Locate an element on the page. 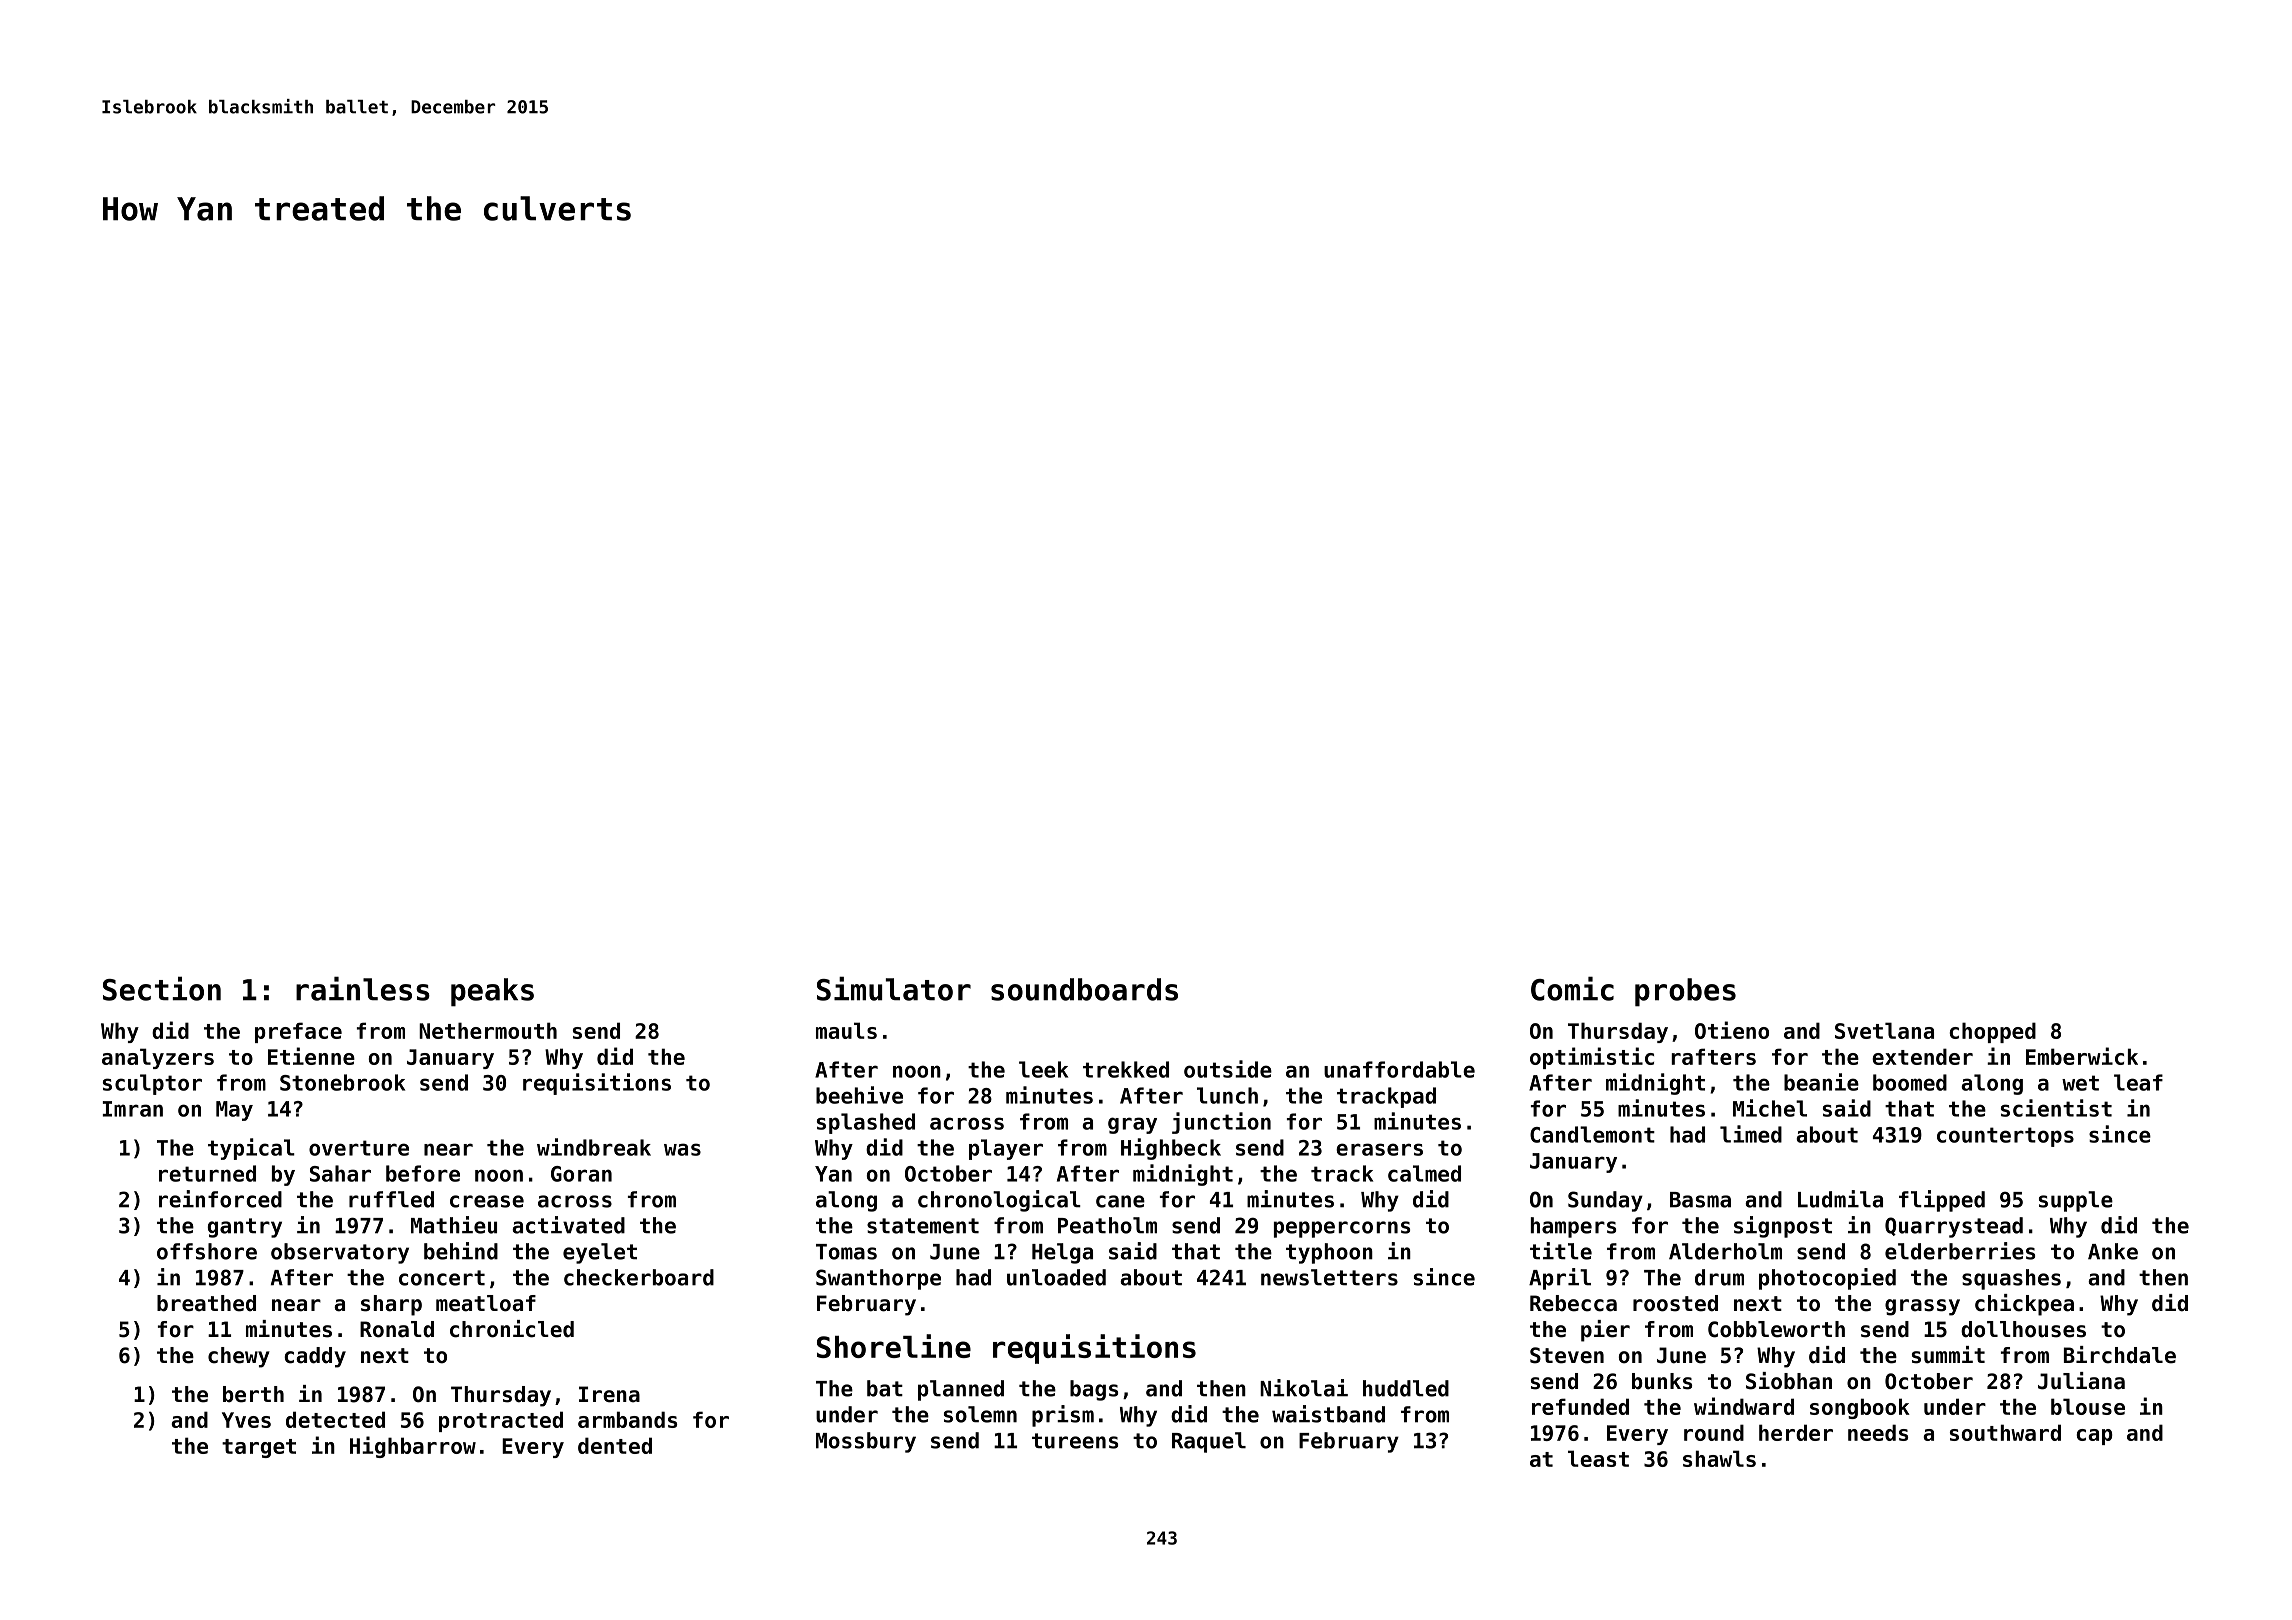  dented is located at coordinates (615, 1445).
